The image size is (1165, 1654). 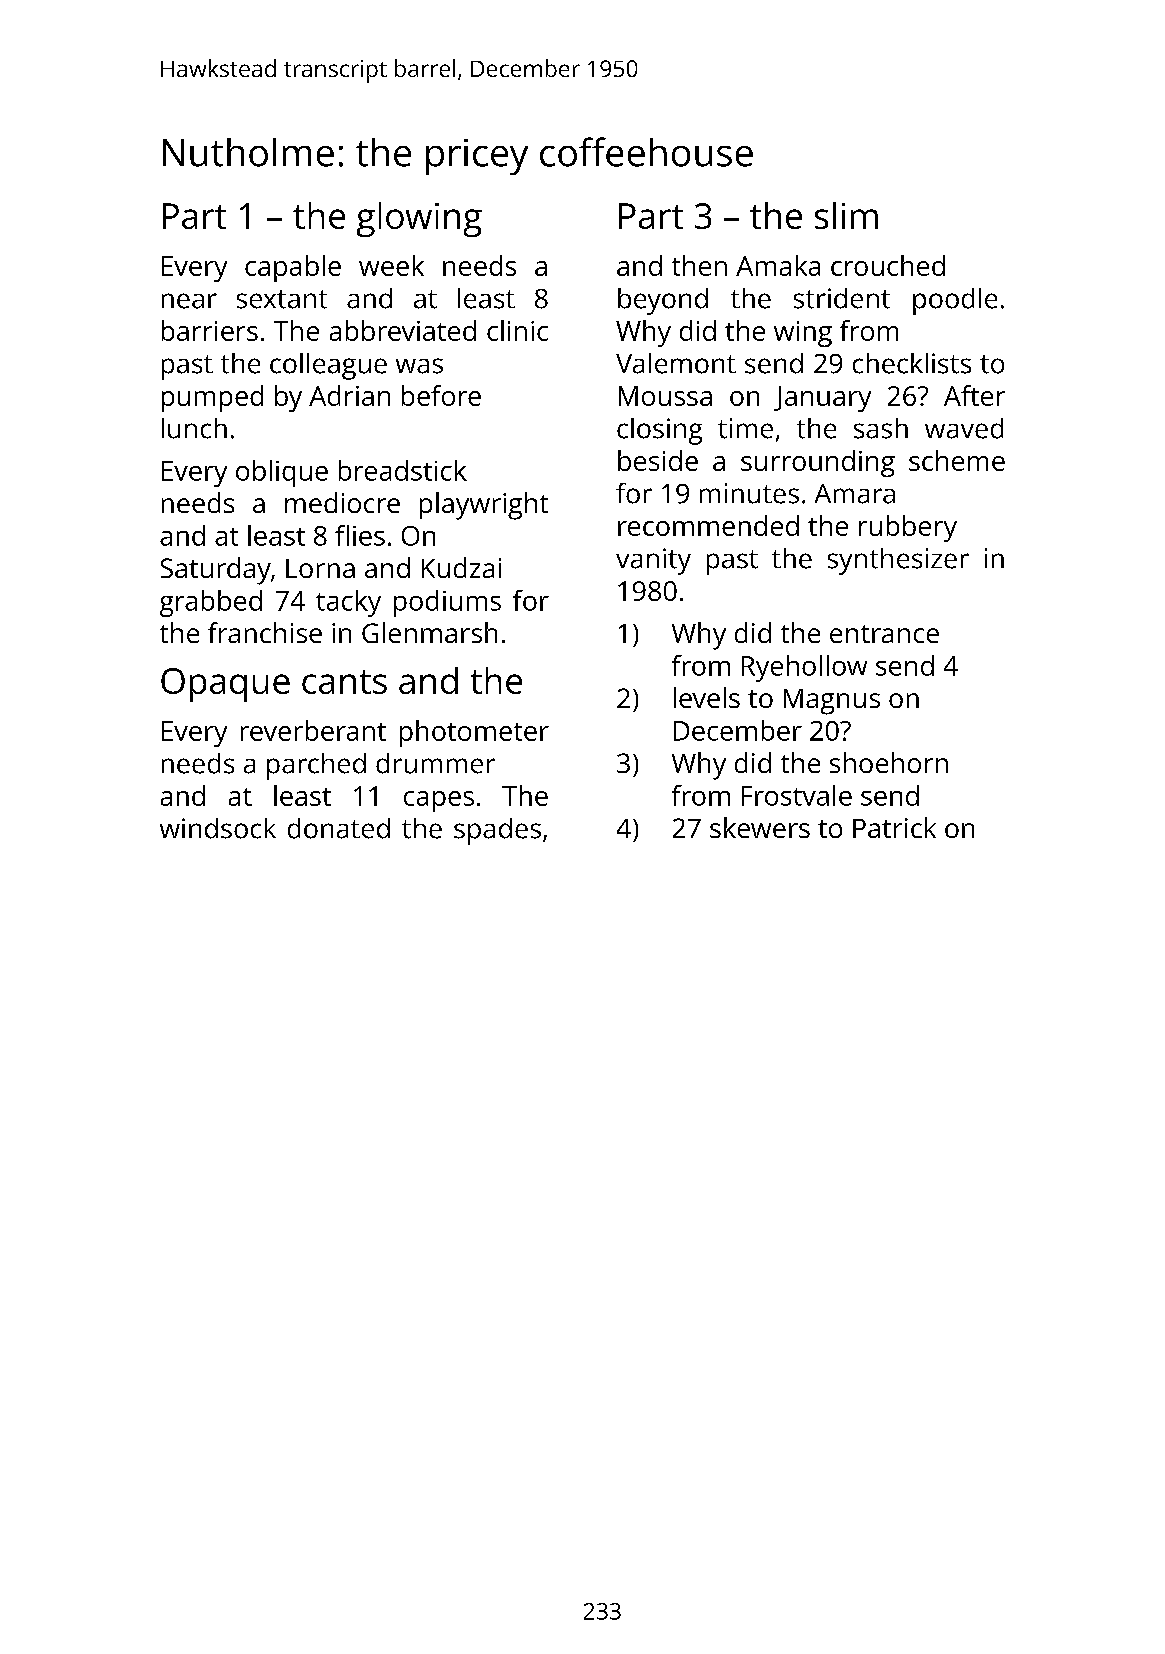 I want to click on crouched, so click(x=888, y=265).
